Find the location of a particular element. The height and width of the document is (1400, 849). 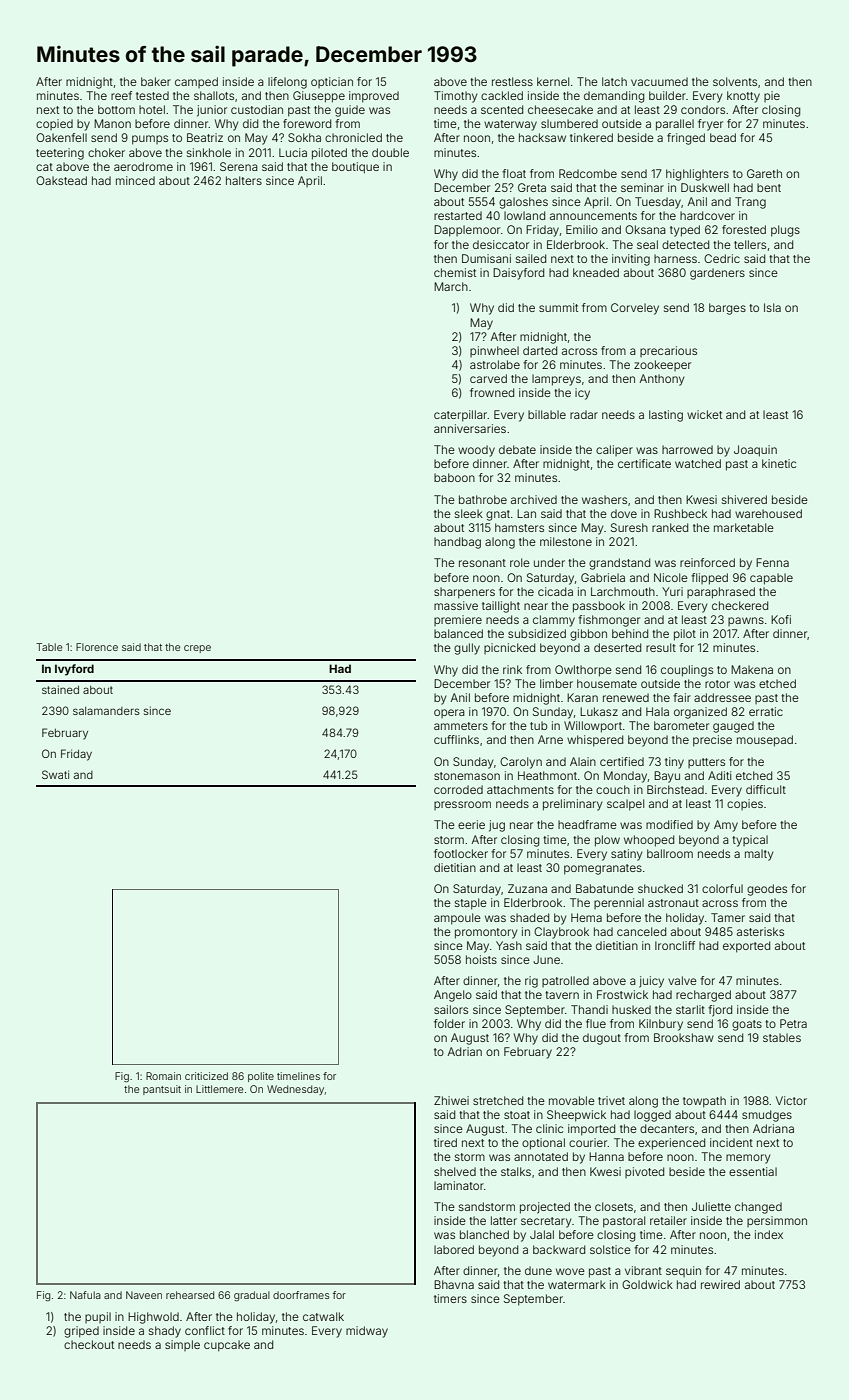

Littlemere is located at coordinates (219, 1089).
